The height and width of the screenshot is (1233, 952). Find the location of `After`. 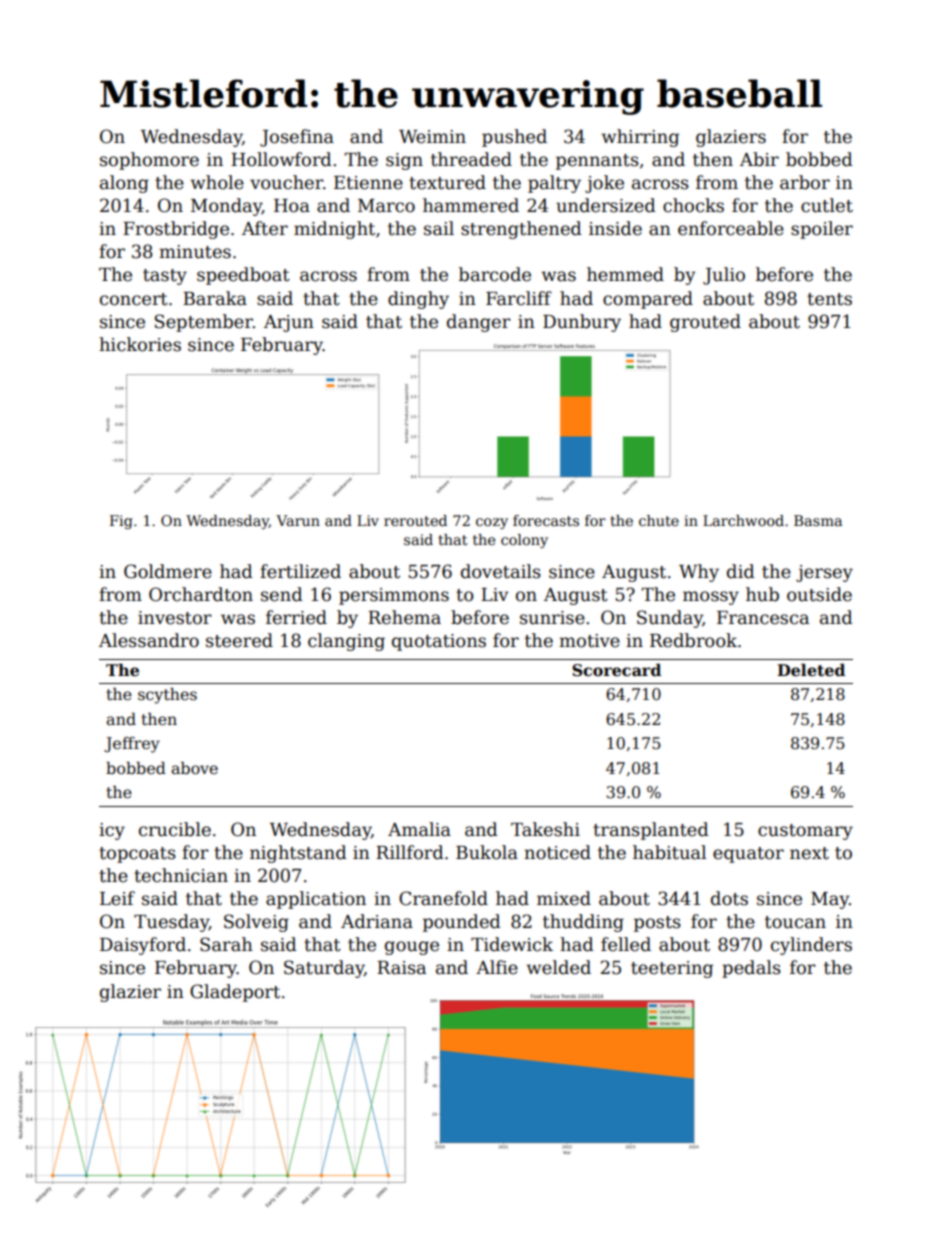

After is located at coordinates (265, 228).
